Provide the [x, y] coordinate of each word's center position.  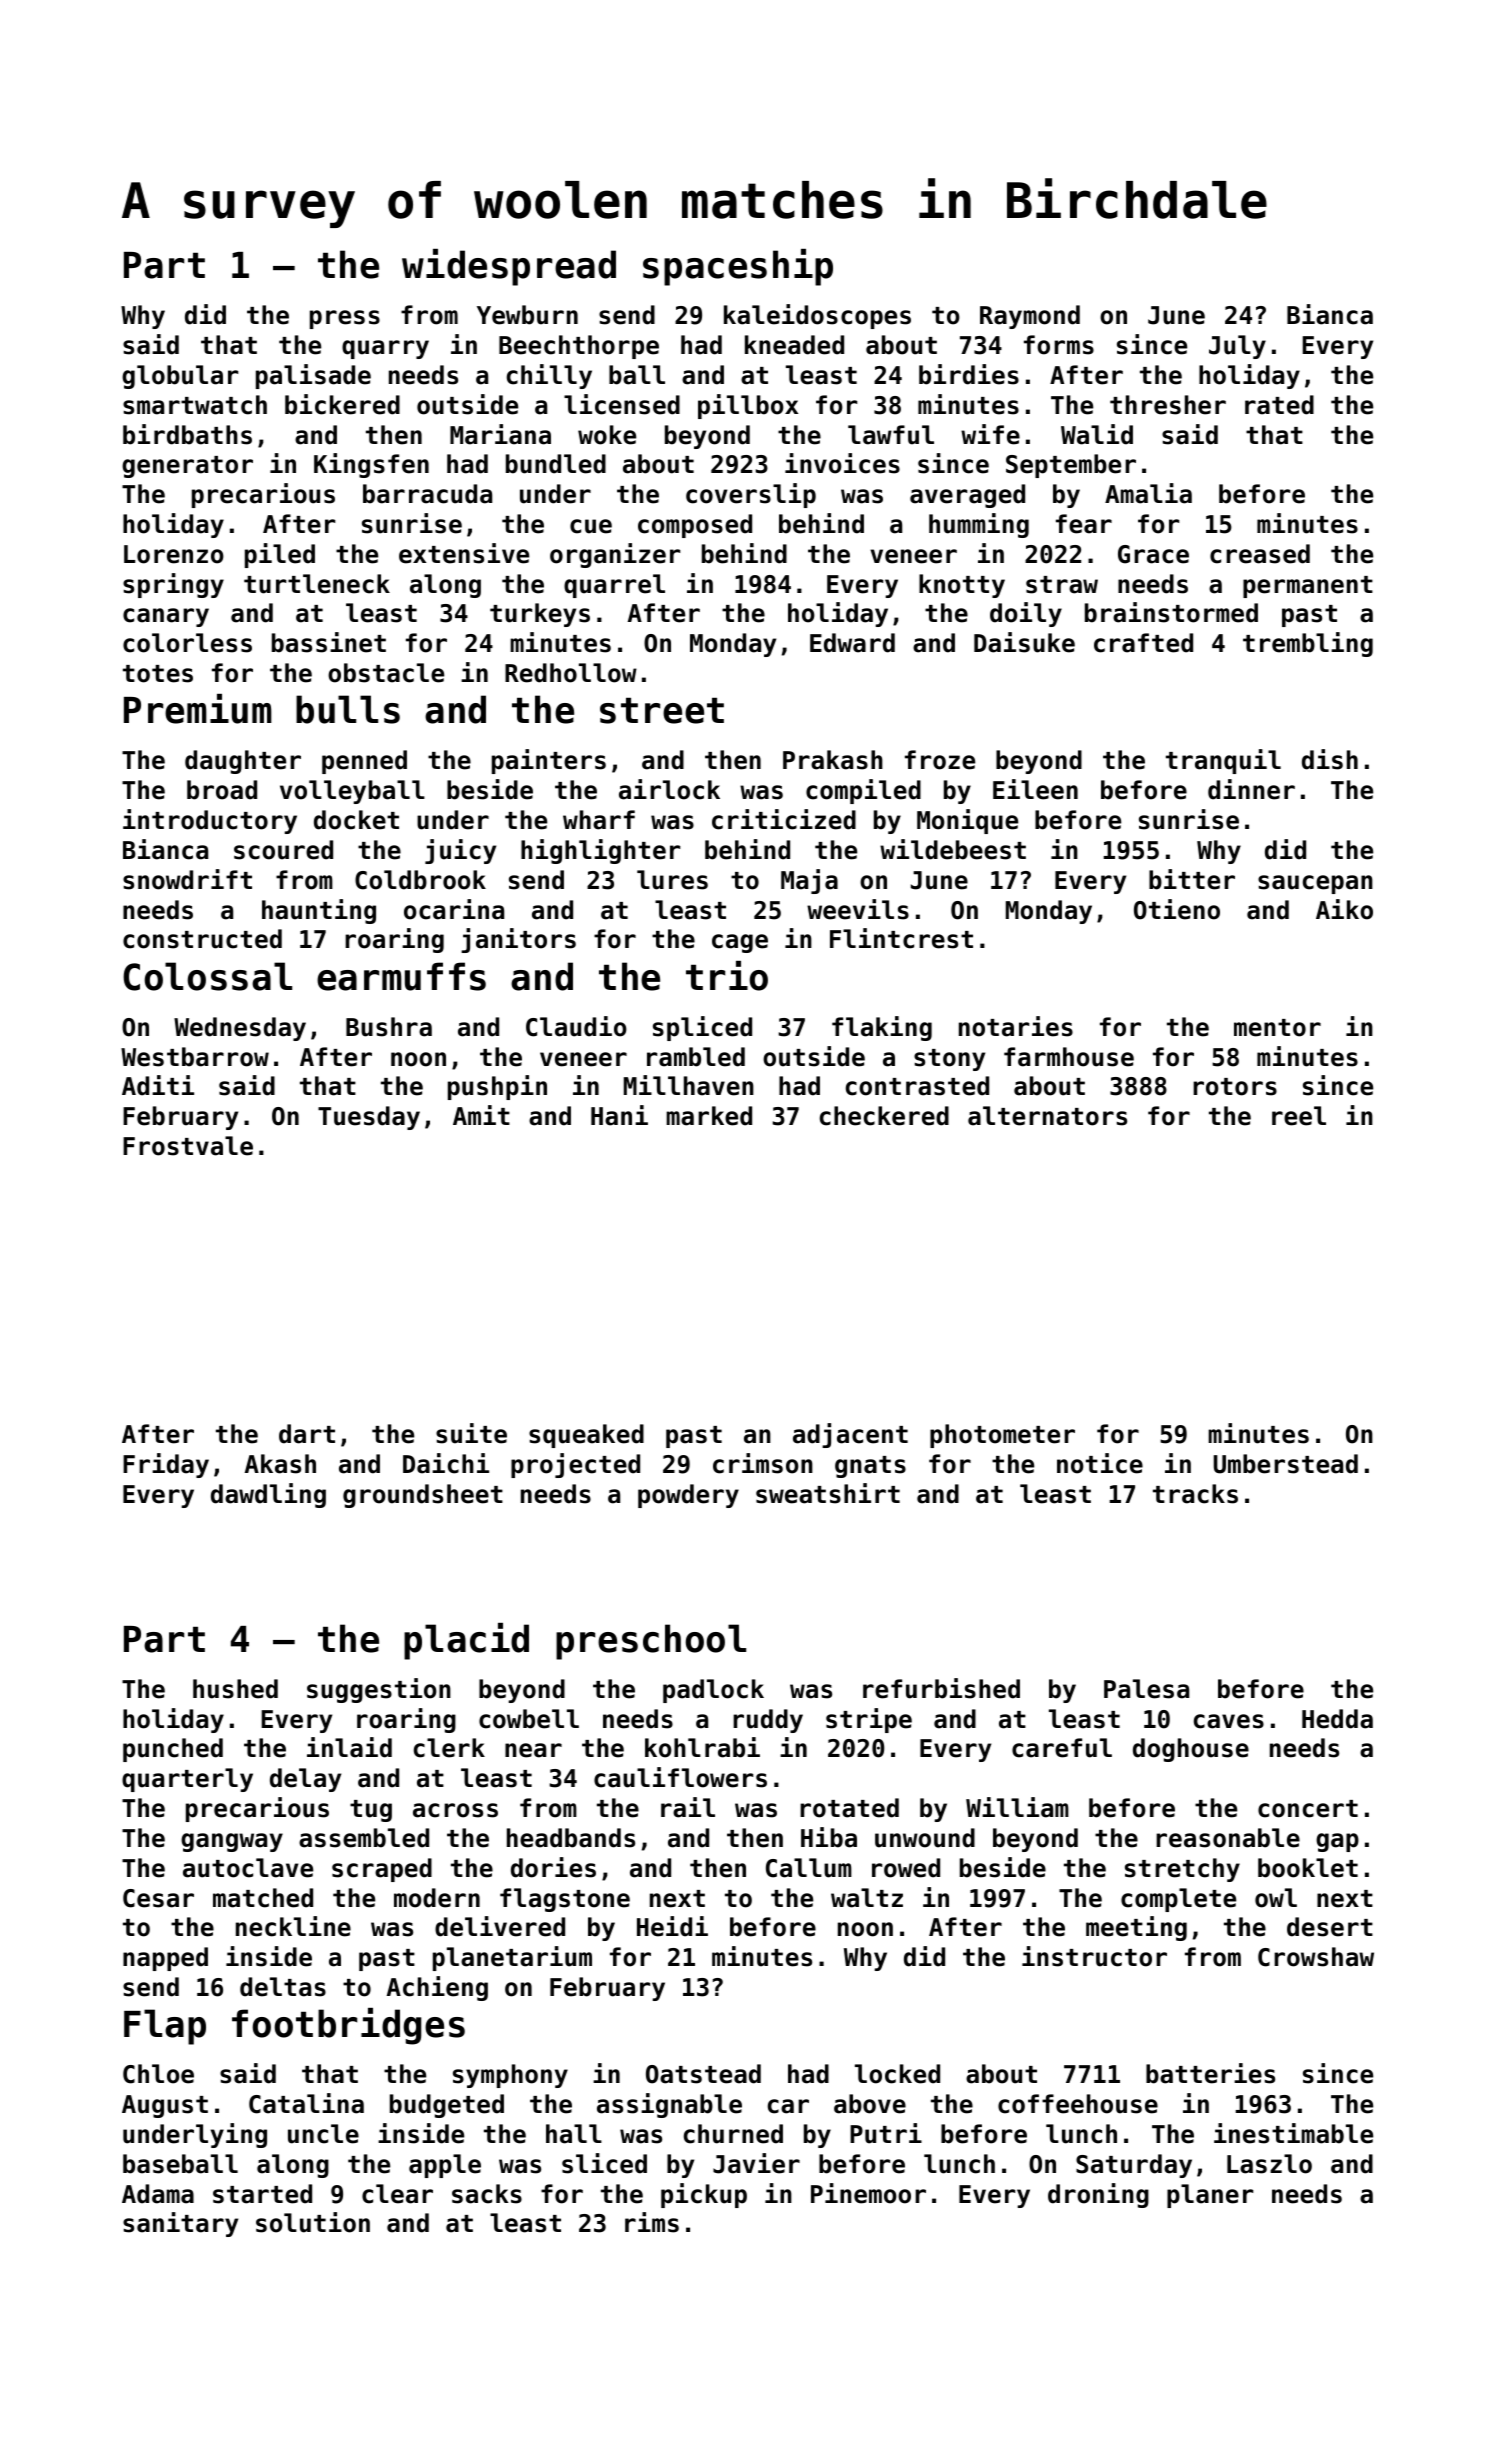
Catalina [306, 2103]
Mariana [500, 434]
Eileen [1035, 789]
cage [740, 943]
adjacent [850, 1435]
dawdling [268, 1495]
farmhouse [1069, 1057]
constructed [202, 939]
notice [1100, 1463]
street [662, 711]
